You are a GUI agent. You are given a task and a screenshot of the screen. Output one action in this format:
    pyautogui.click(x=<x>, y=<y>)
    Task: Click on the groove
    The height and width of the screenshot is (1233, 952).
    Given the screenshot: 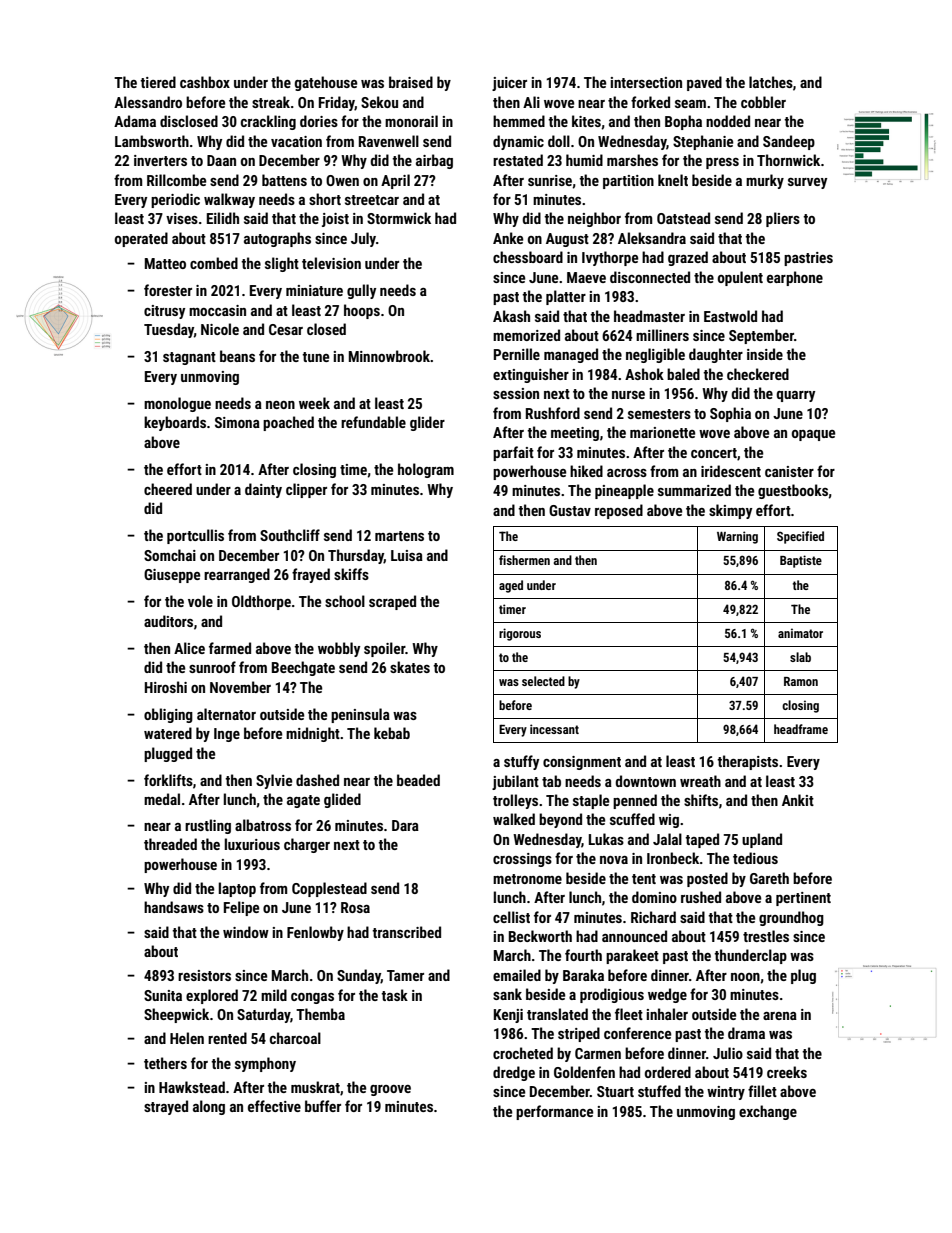 What is the action you would take?
    pyautogui.click(x=390, y=1090)
